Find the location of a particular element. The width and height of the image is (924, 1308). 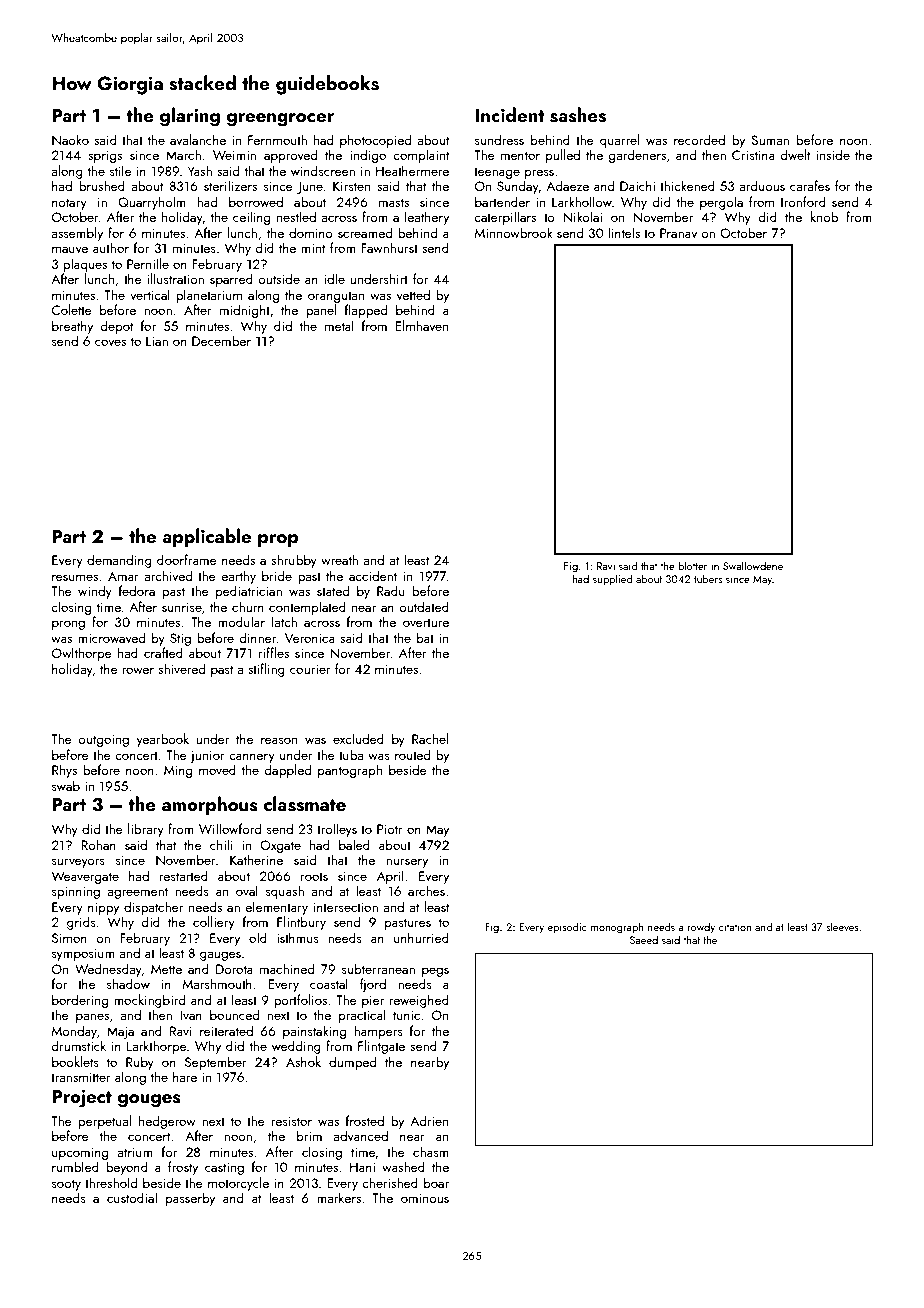

avalanche is located at coordinates (198, 139).
